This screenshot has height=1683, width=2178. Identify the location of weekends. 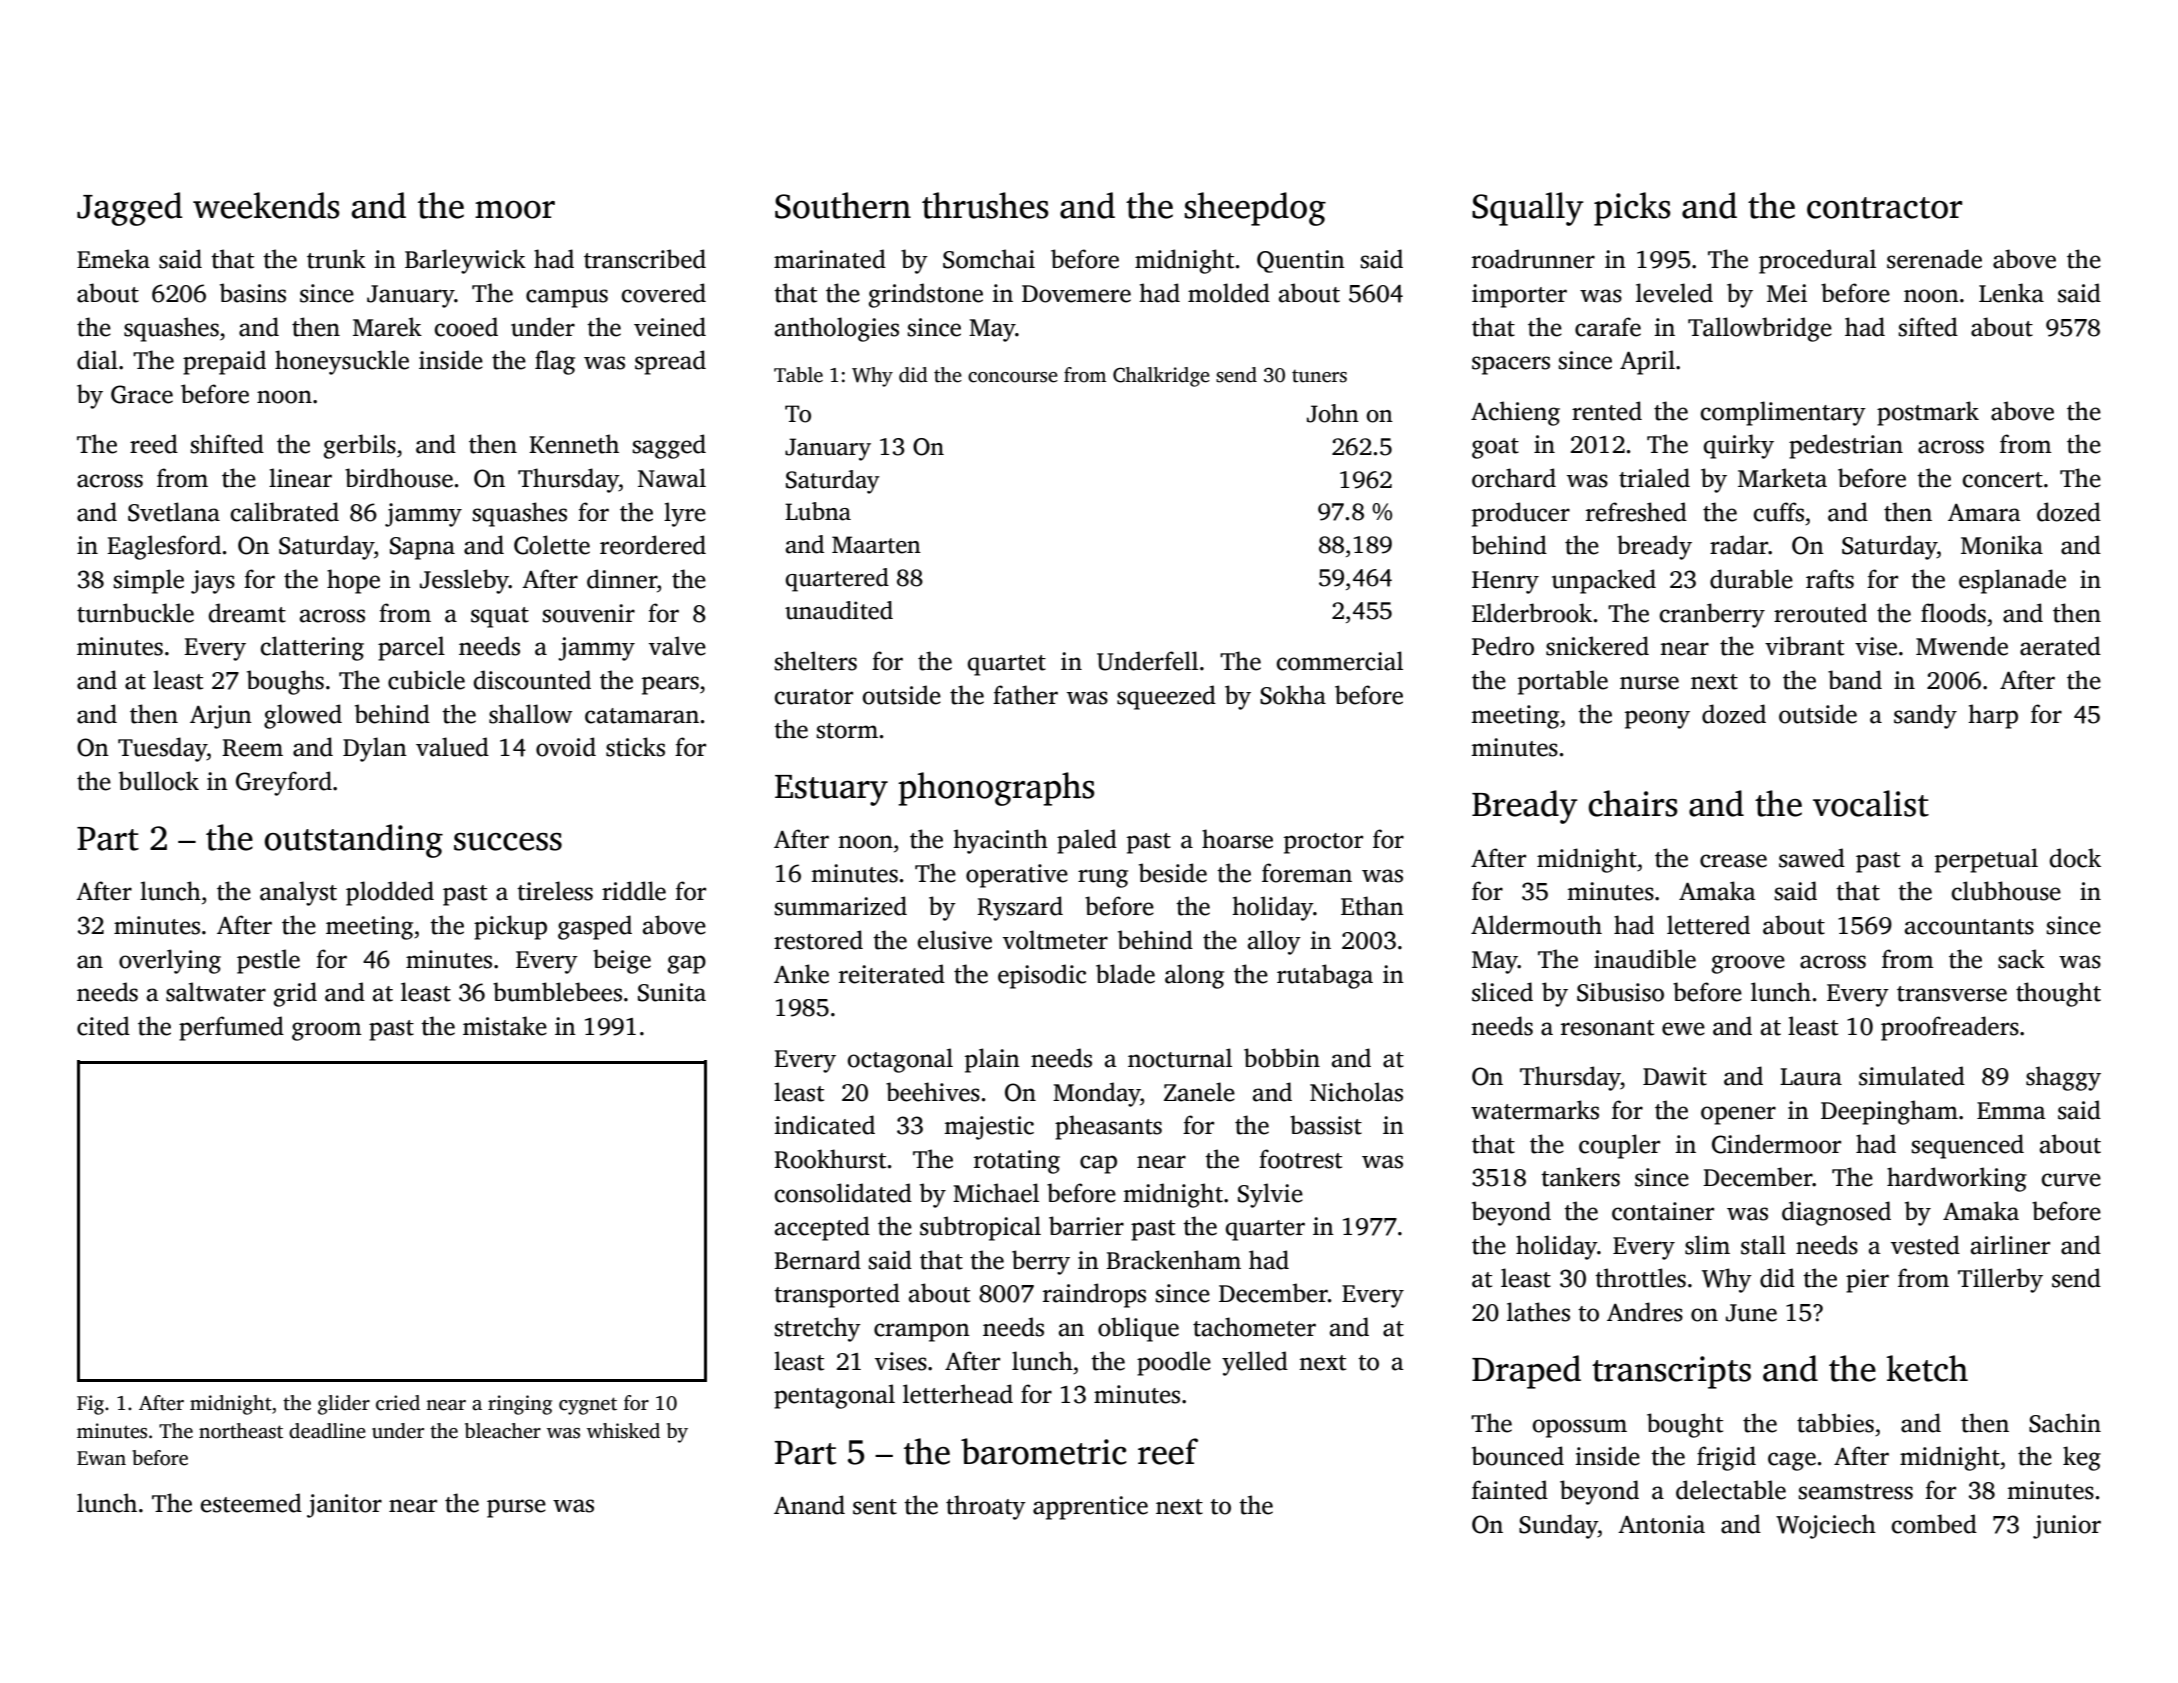
(266, 205).
